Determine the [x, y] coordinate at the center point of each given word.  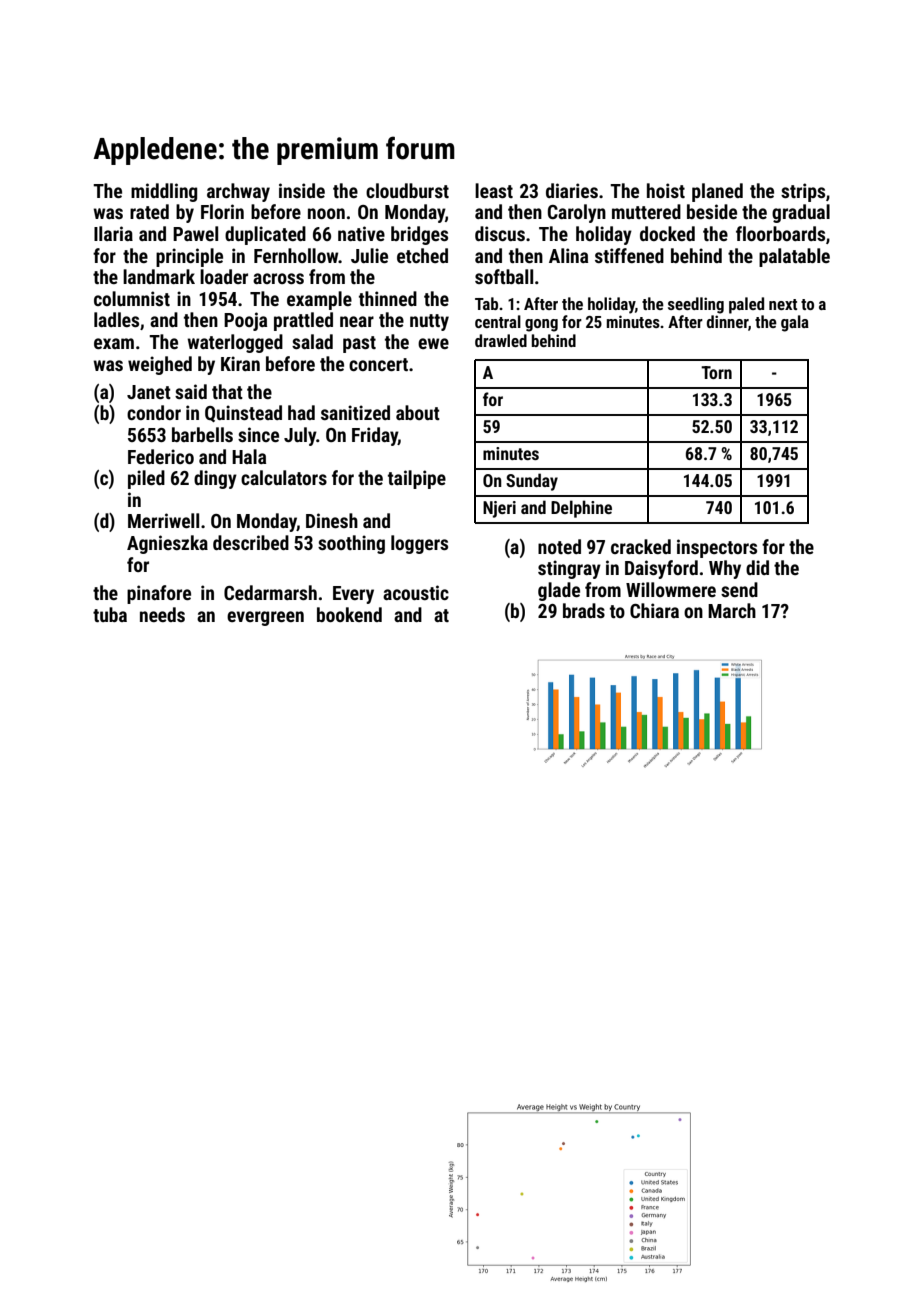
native [361, 233]
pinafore [159, 594]
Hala [249, 456]
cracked [641, 546]
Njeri [499, 509]
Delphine [581, 509]
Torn [716, 372]
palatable [794, 257]
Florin [222, 211]
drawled [501, 340]
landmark [159, 276]
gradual [801, 213]
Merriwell [163, 520]
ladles [116, 319]
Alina [568, 255]
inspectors [717, 548]
